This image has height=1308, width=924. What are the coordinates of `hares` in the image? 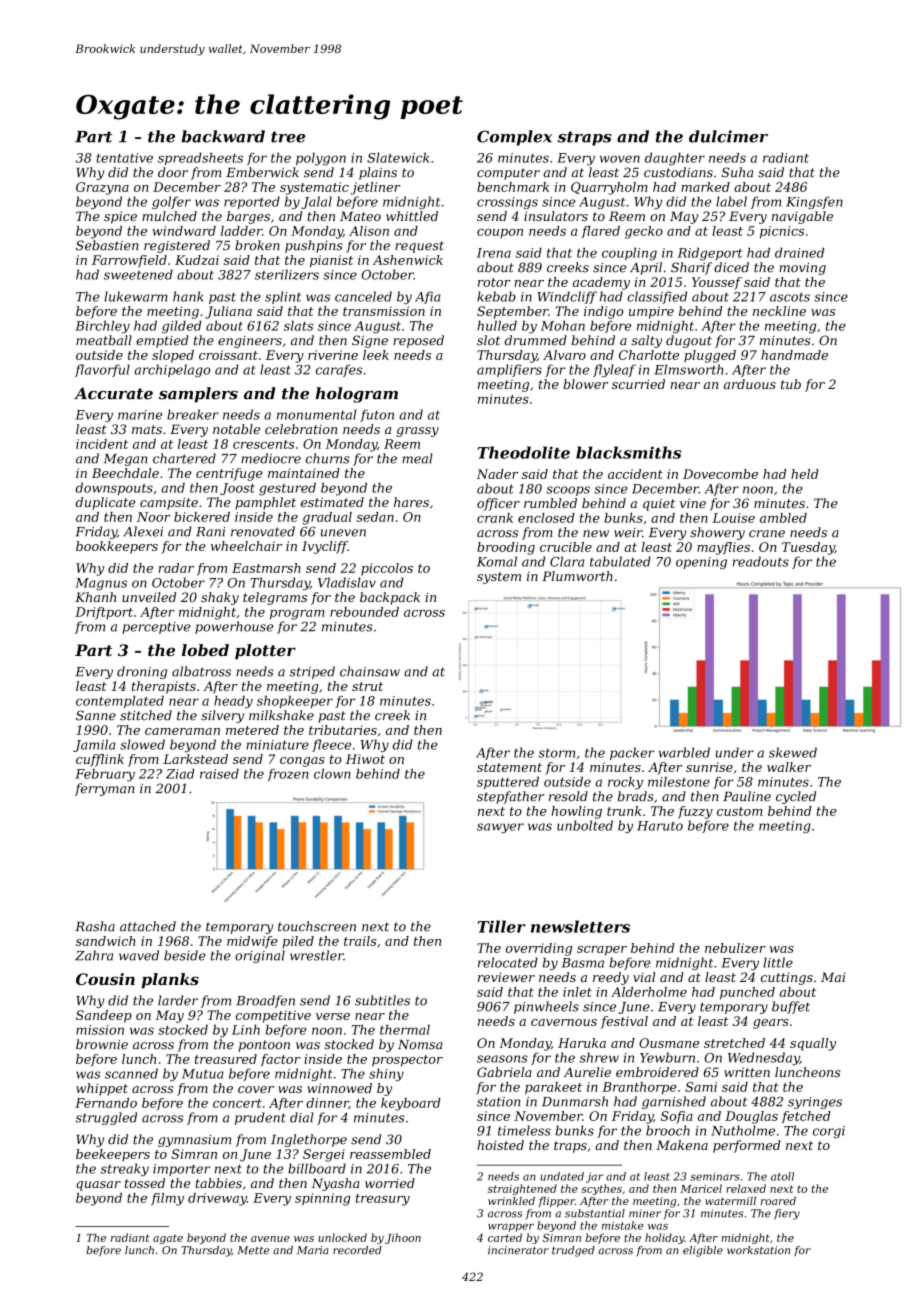 It's located at (411, 502).
